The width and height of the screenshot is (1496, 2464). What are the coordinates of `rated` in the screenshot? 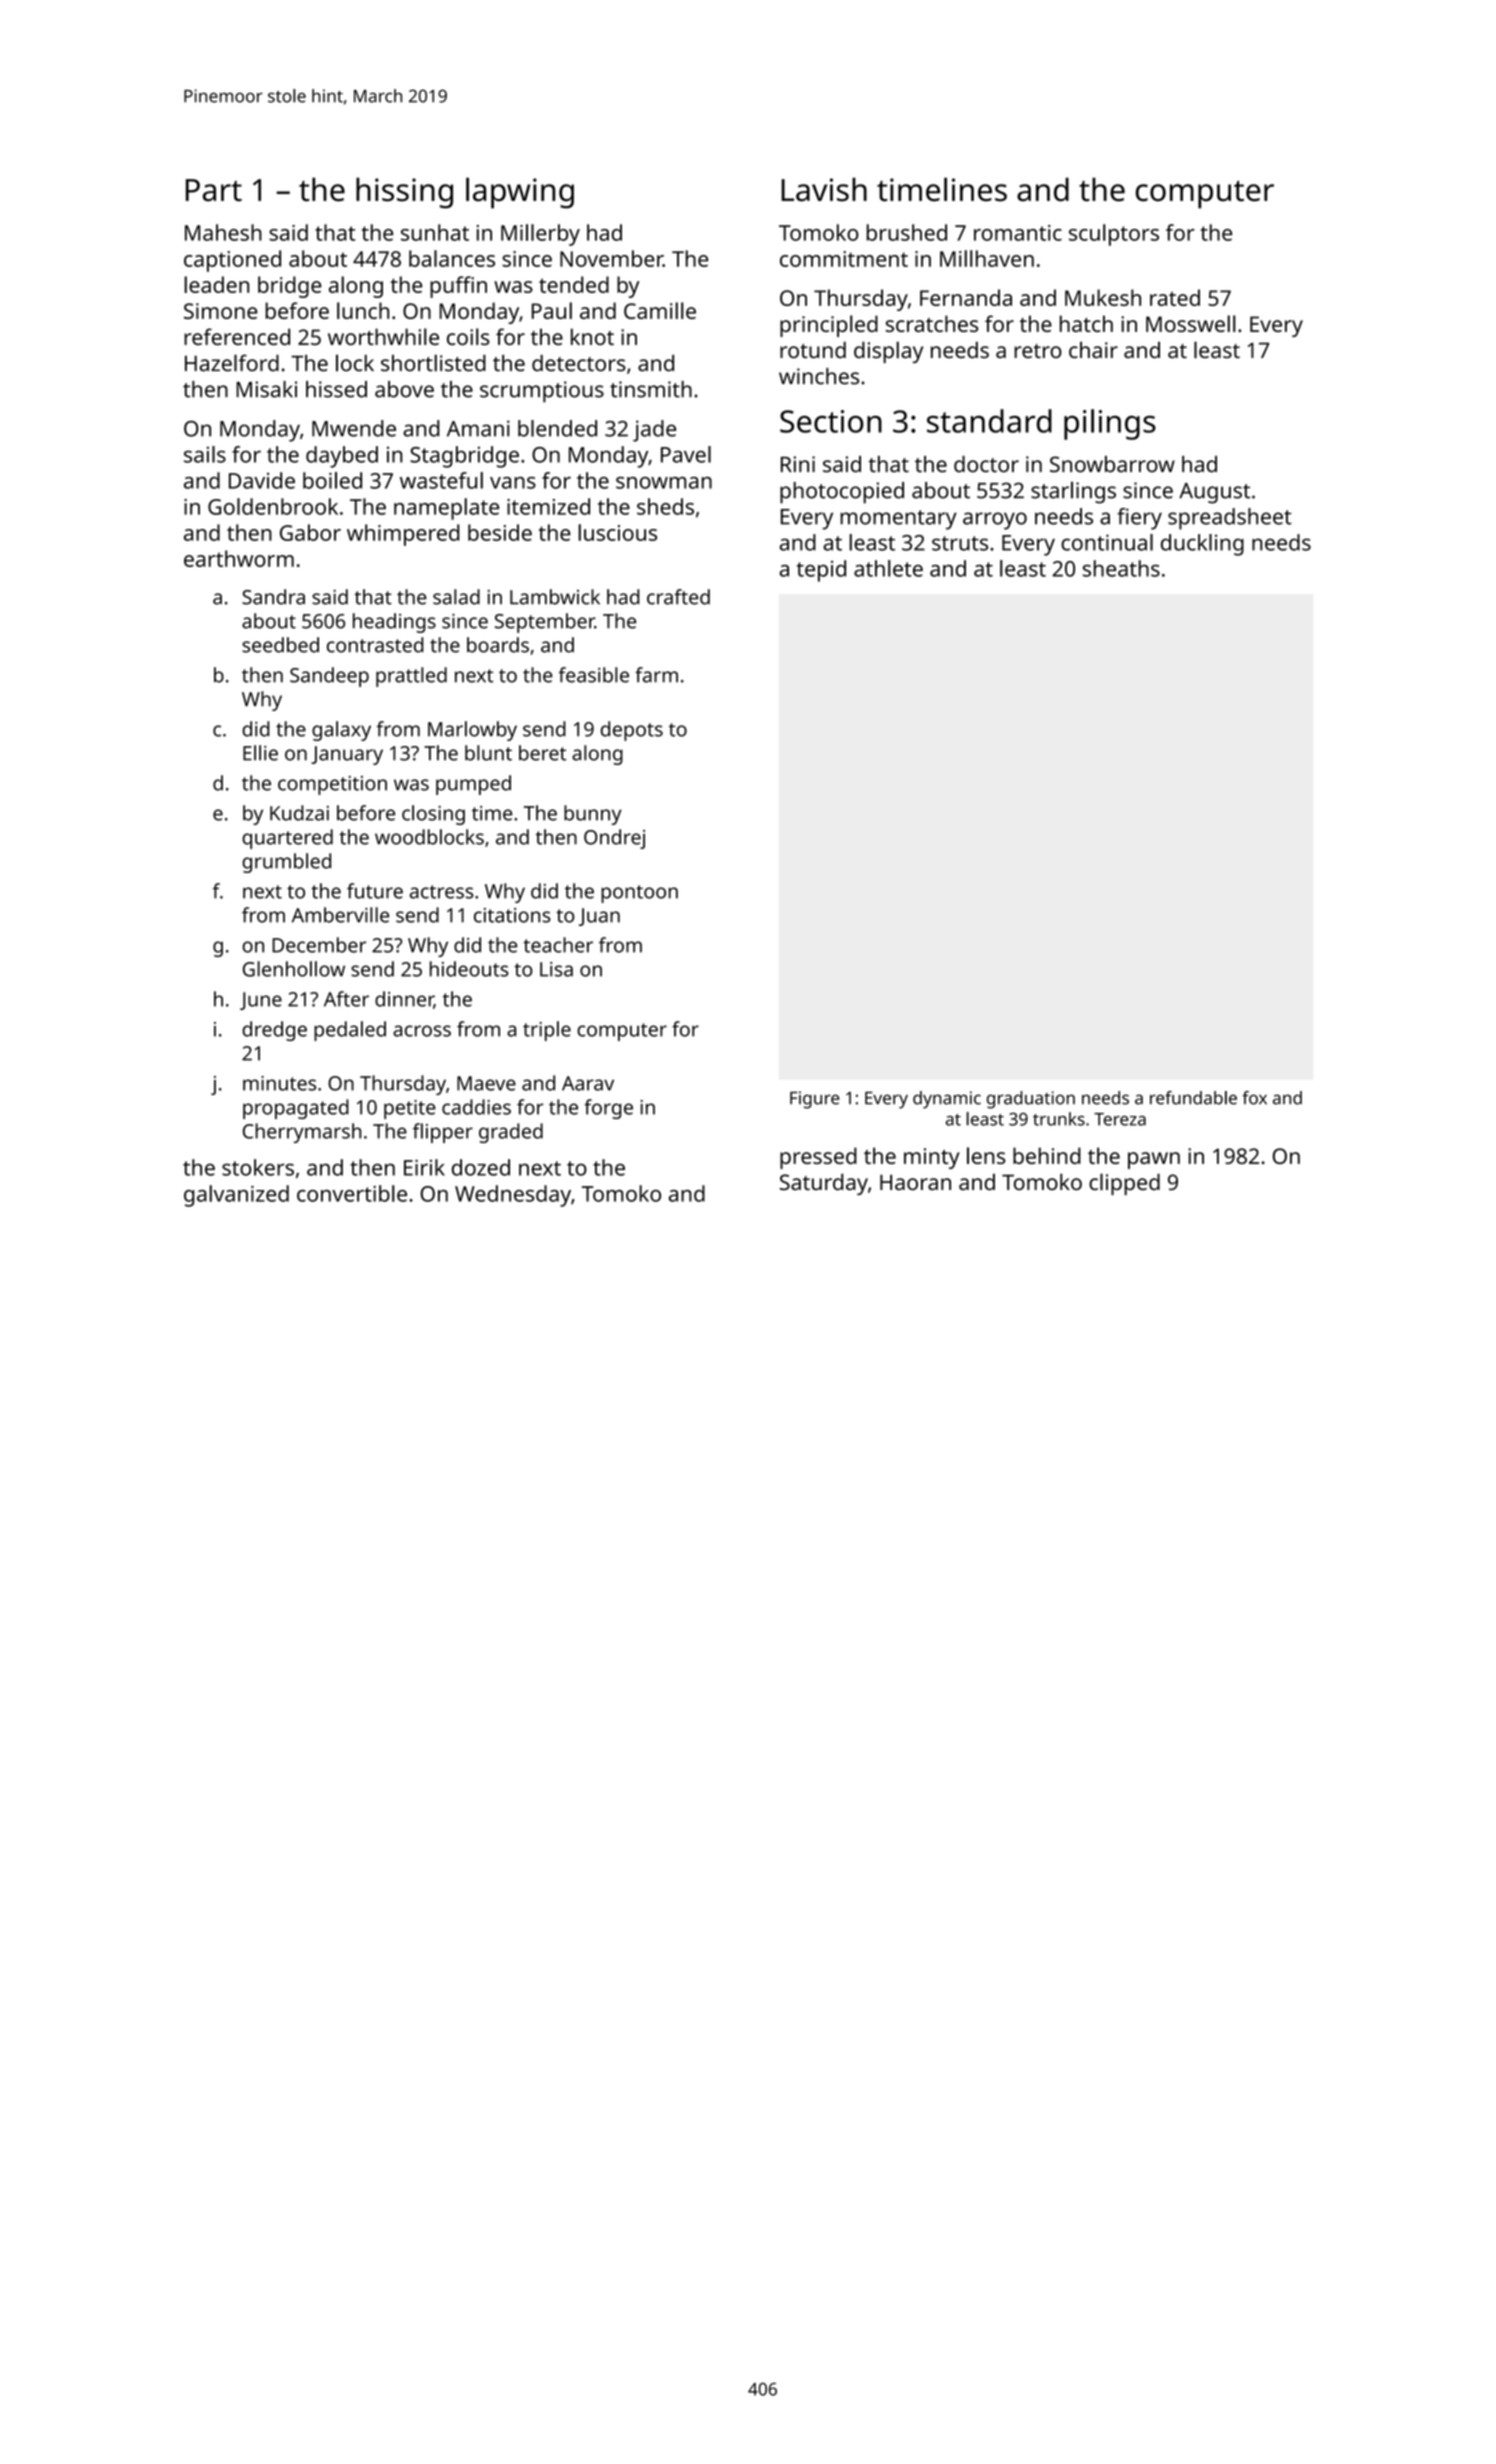 It's located at (1175, 297).
